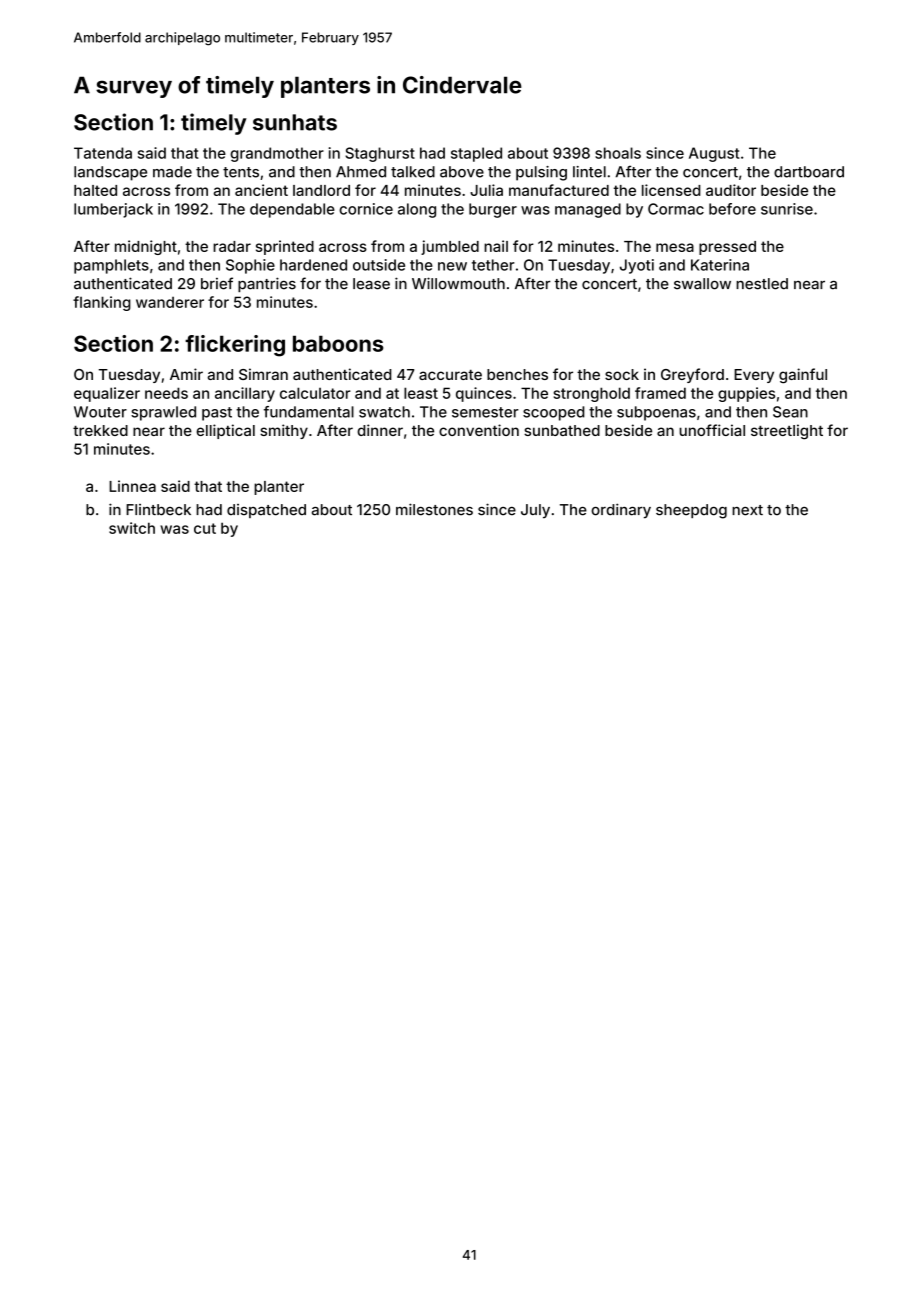 The image size is (924, 1308). I want to click on Tatenda, so click(103, 153).
